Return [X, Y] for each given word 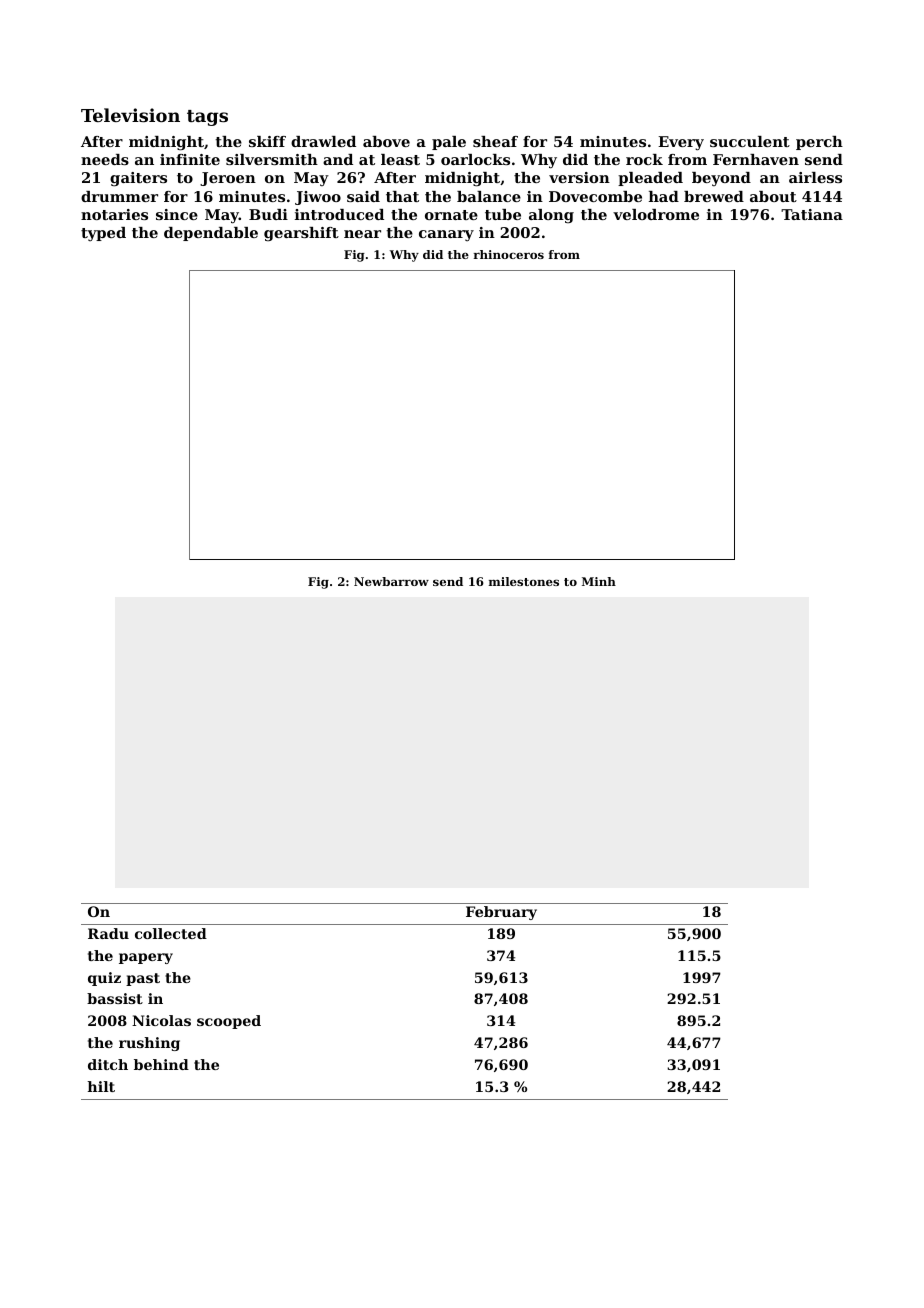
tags [207, 118]
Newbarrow [391, 581]
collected [171, 933]
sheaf [495, 141]
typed [103, 234]
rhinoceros [509, 254]
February [501, 913]
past [143, 979]
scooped [229, 1022]
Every [681, 143]
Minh [599, 581]
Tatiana [812, 214]
